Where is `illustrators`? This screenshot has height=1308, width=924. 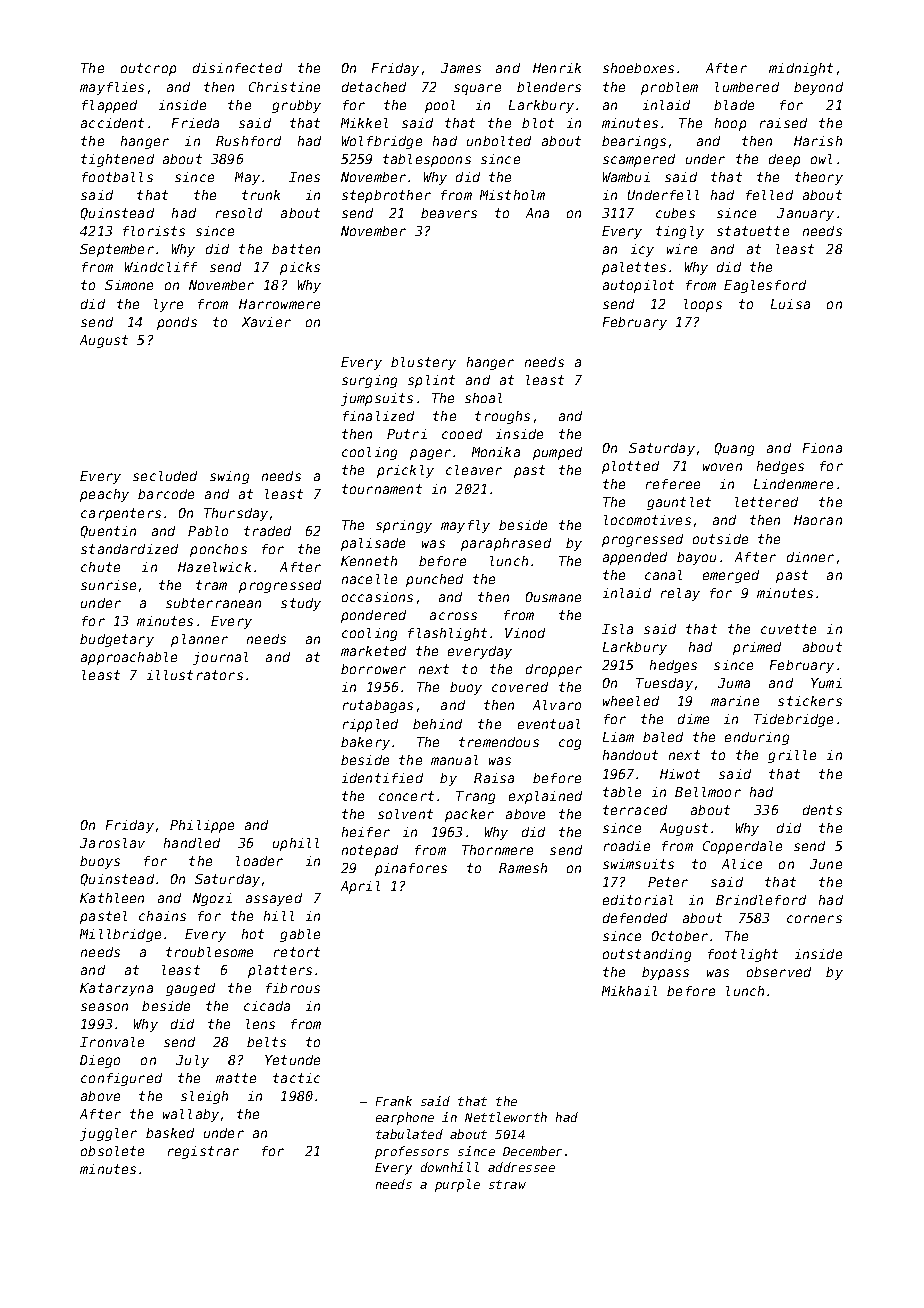 illustrators is located at coordinates (195, 675).
